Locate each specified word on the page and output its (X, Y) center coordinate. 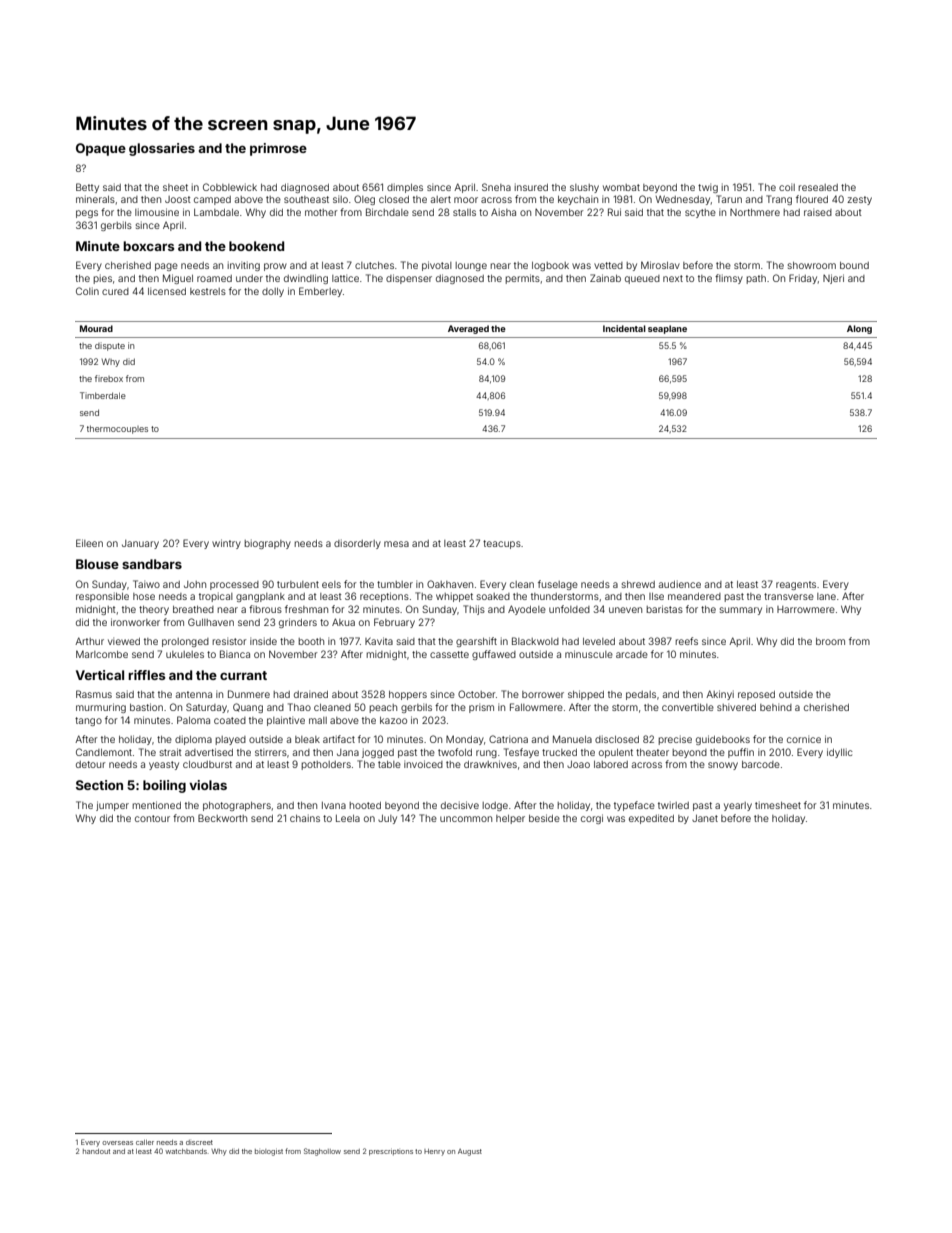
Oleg (364, 200)
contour (152, 818)
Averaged (468, 329)
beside (544, 818)
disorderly (357, 544)
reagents (796, 585)
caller (145, 1142)
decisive (460, 805)
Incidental (624, 328)
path (756, 279)
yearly (738, 806)
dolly (273, 292)
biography (267, 544)
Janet (705, 818)
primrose (278, 149)
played (230, 740)
